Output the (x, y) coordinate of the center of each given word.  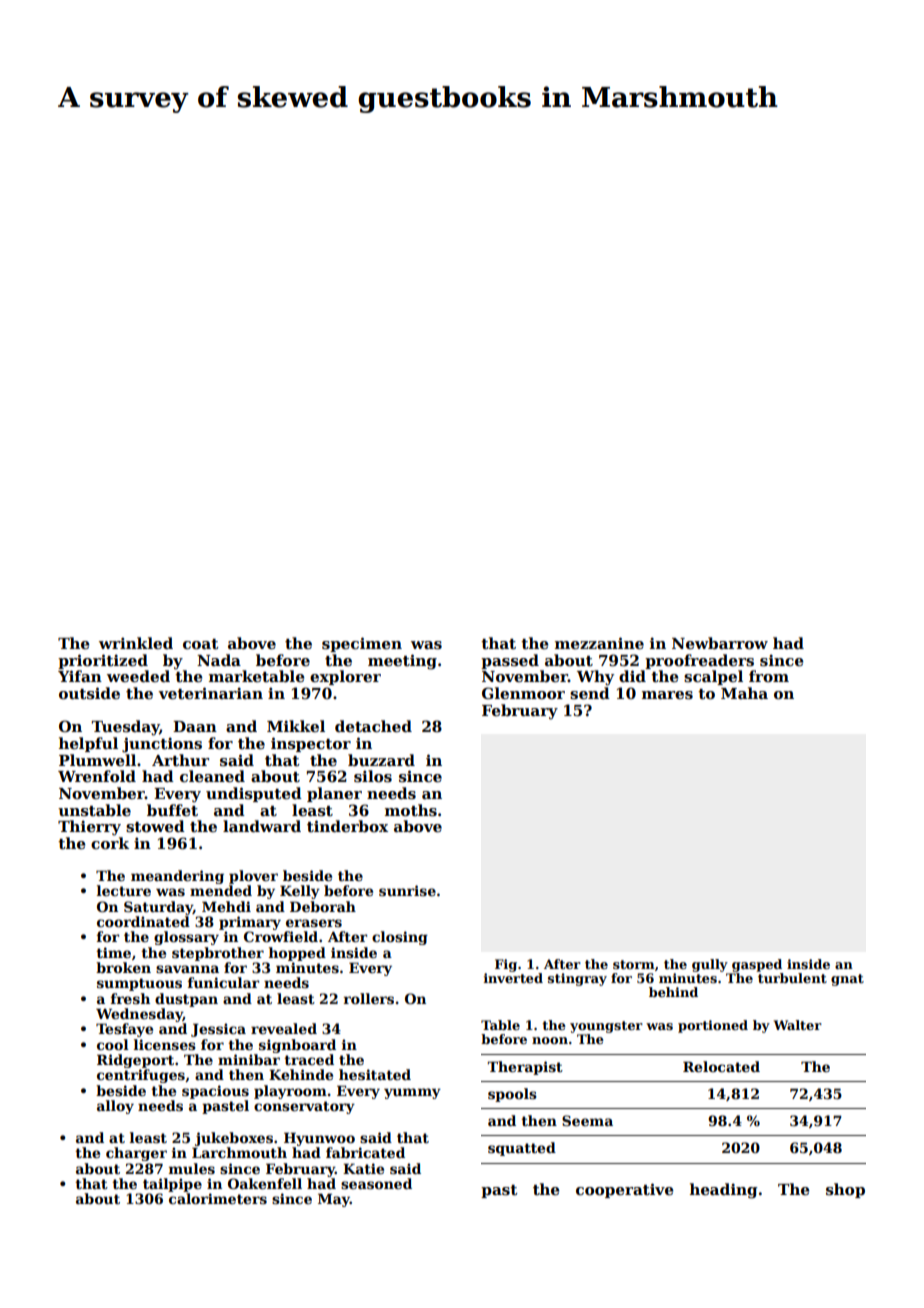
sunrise (407, 890)
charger (136, 1154)
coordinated (143, 921)
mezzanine (599, 643)
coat (201, 644)
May (334, 1200)
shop (845, 1190)
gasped (757, 965)
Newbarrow (720, 643)
